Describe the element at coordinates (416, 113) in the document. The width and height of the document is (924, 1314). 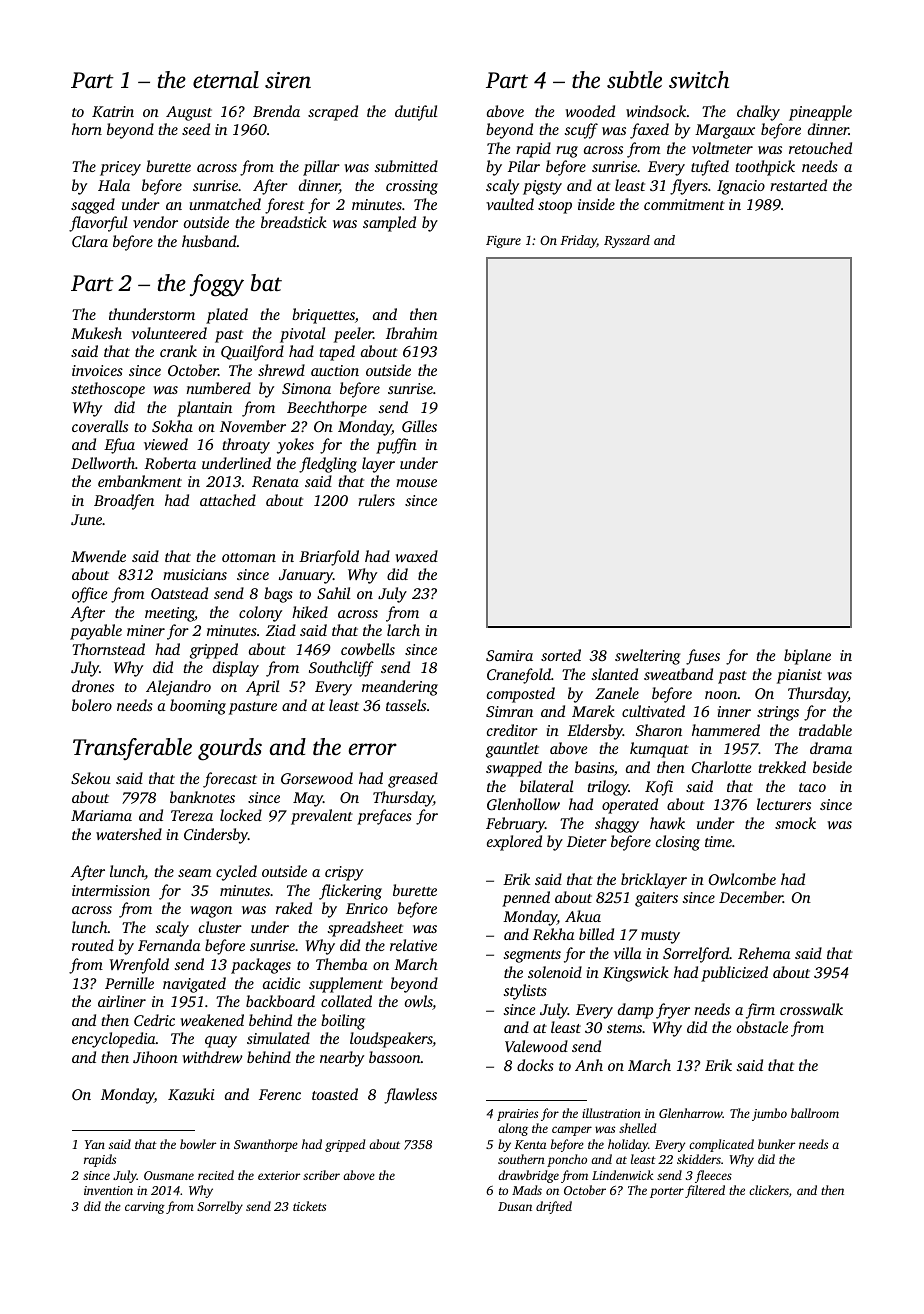
I see `dutiful` at that location.
